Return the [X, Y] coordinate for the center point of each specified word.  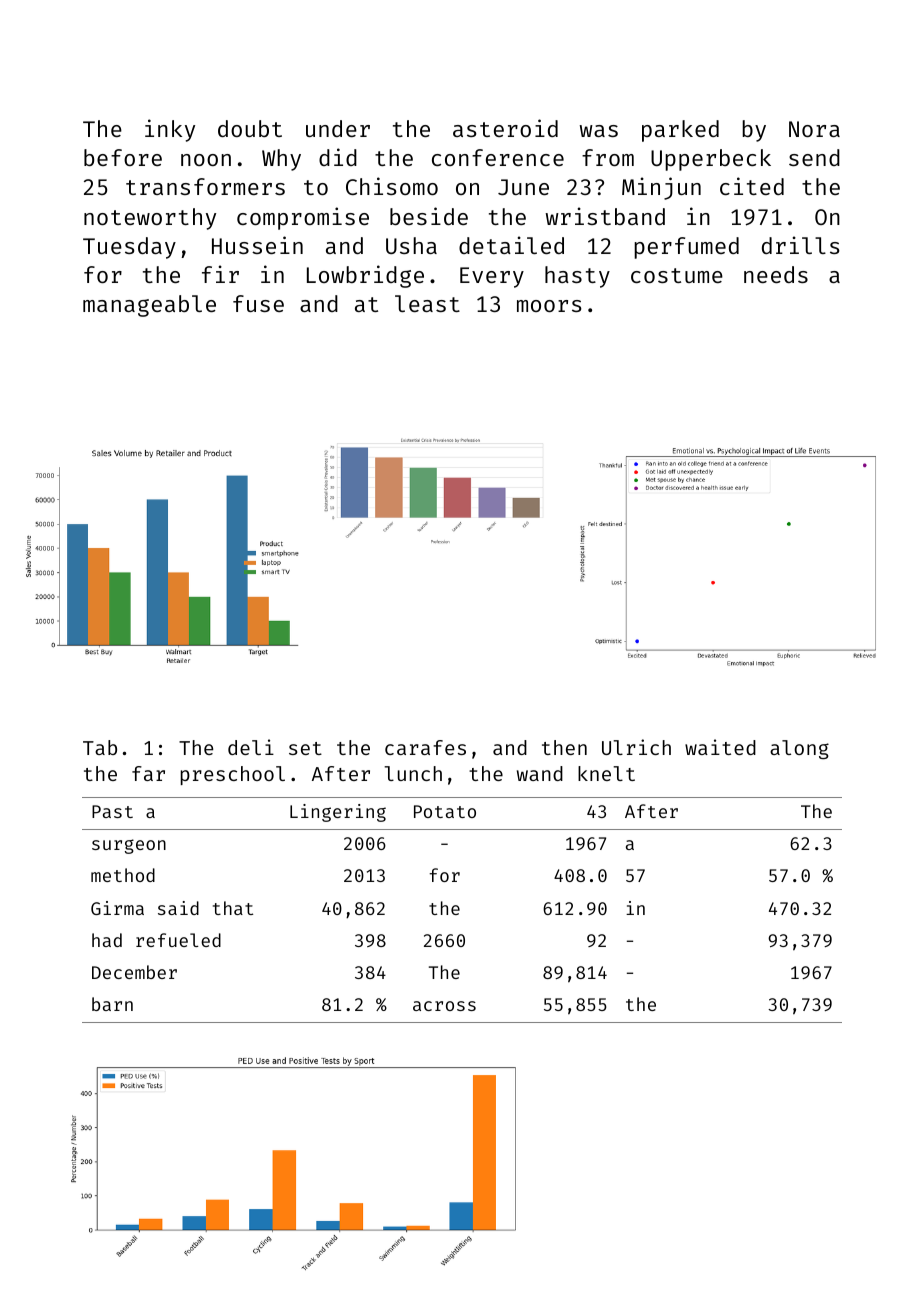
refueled [178, 940]
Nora [814, 129]
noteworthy [150, 219]
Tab [100, 747]
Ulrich [636, 747]
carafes [425, 747]
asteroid [505, 128]
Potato [445, 811]
